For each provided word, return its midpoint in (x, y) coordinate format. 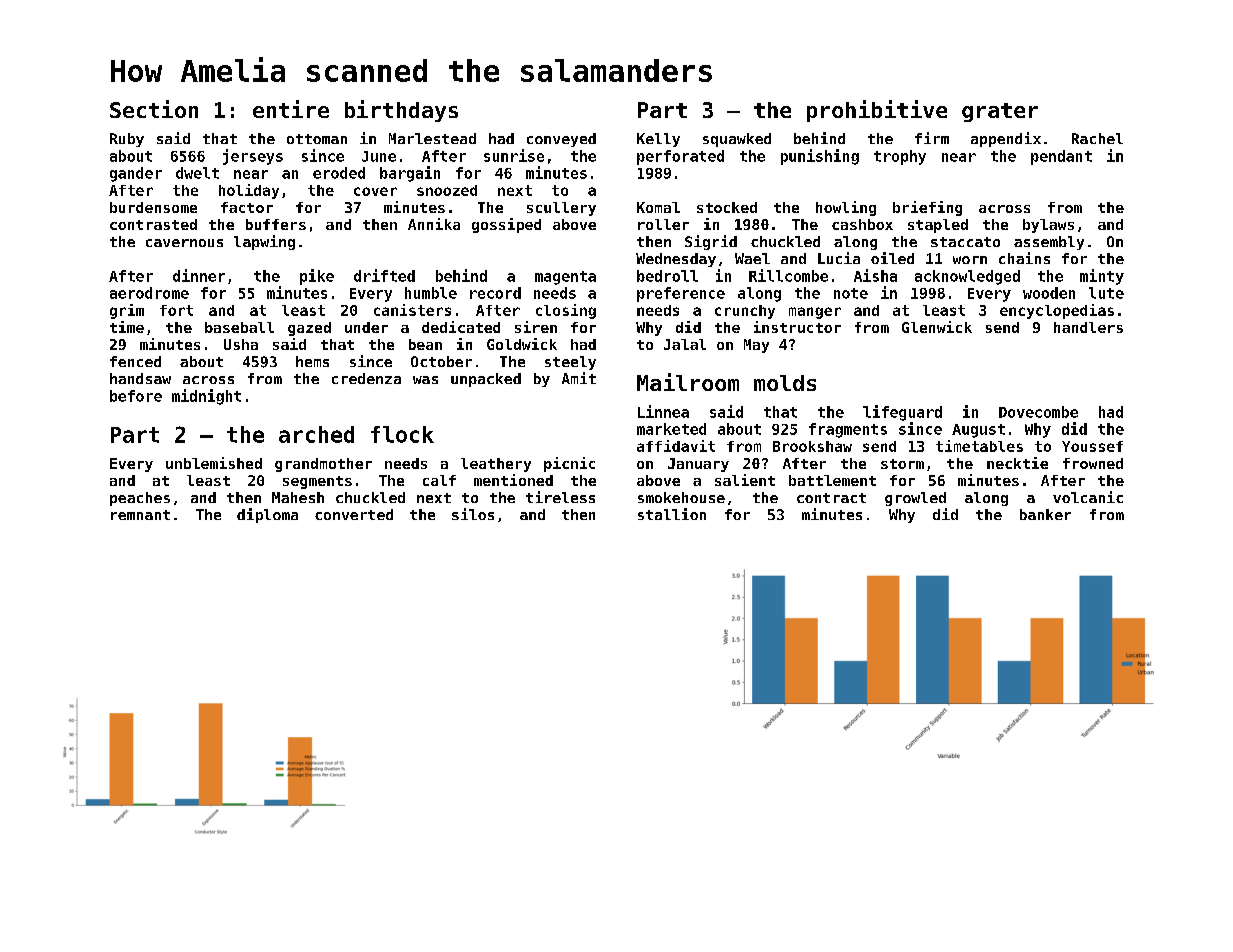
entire (291, 109)
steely (570, 363)
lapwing (264, 242)
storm (902, 464)
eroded (339, 173)
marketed (671, 429)
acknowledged (967, 277)
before (136, 396)
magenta (565, 278)
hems (312, 361)
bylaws (1048, 226)
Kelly (658, 140)
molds (785, 383)
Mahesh (298, 497)
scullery (561, 209)
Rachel (1097, 138)
